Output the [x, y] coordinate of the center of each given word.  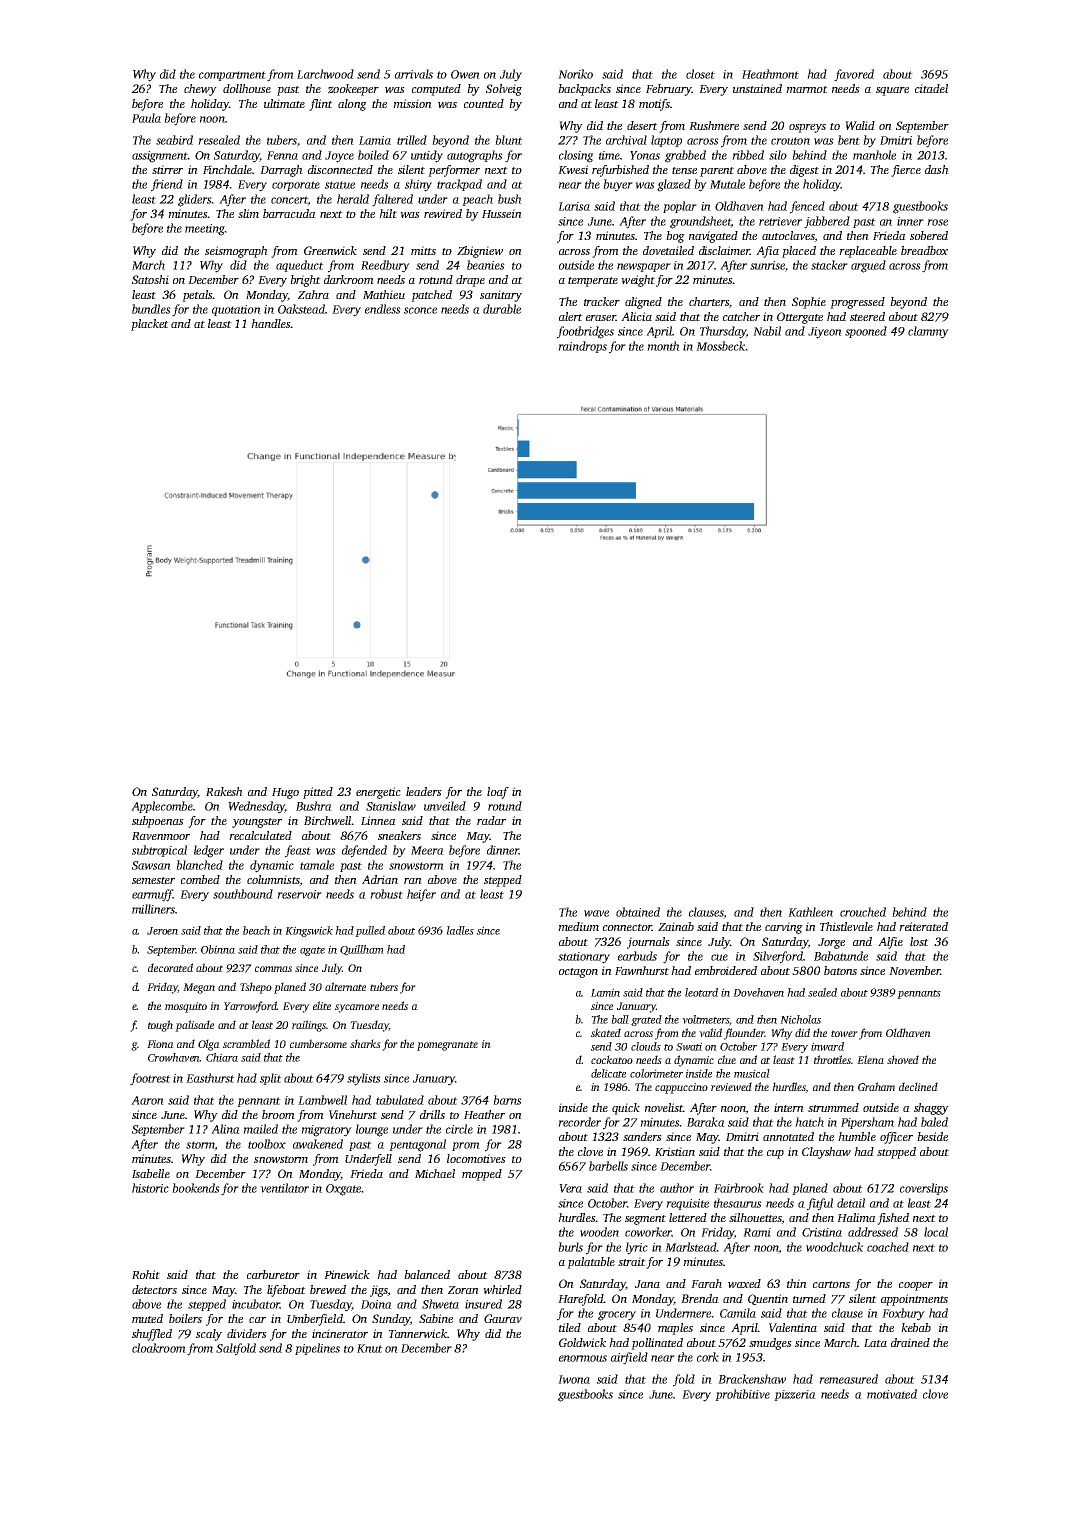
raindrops [582, 347]
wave [596, 913]
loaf [498, 793]
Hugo [285, 793]
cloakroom [159, 1348]
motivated [892, 1394]
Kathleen [810, 912]
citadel [931, 88]
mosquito [186, 1007]
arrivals [414, 74]
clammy [928, 332]
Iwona [574, 1379]
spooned [866, 332]
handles [270, 323]
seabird [174, 140]
